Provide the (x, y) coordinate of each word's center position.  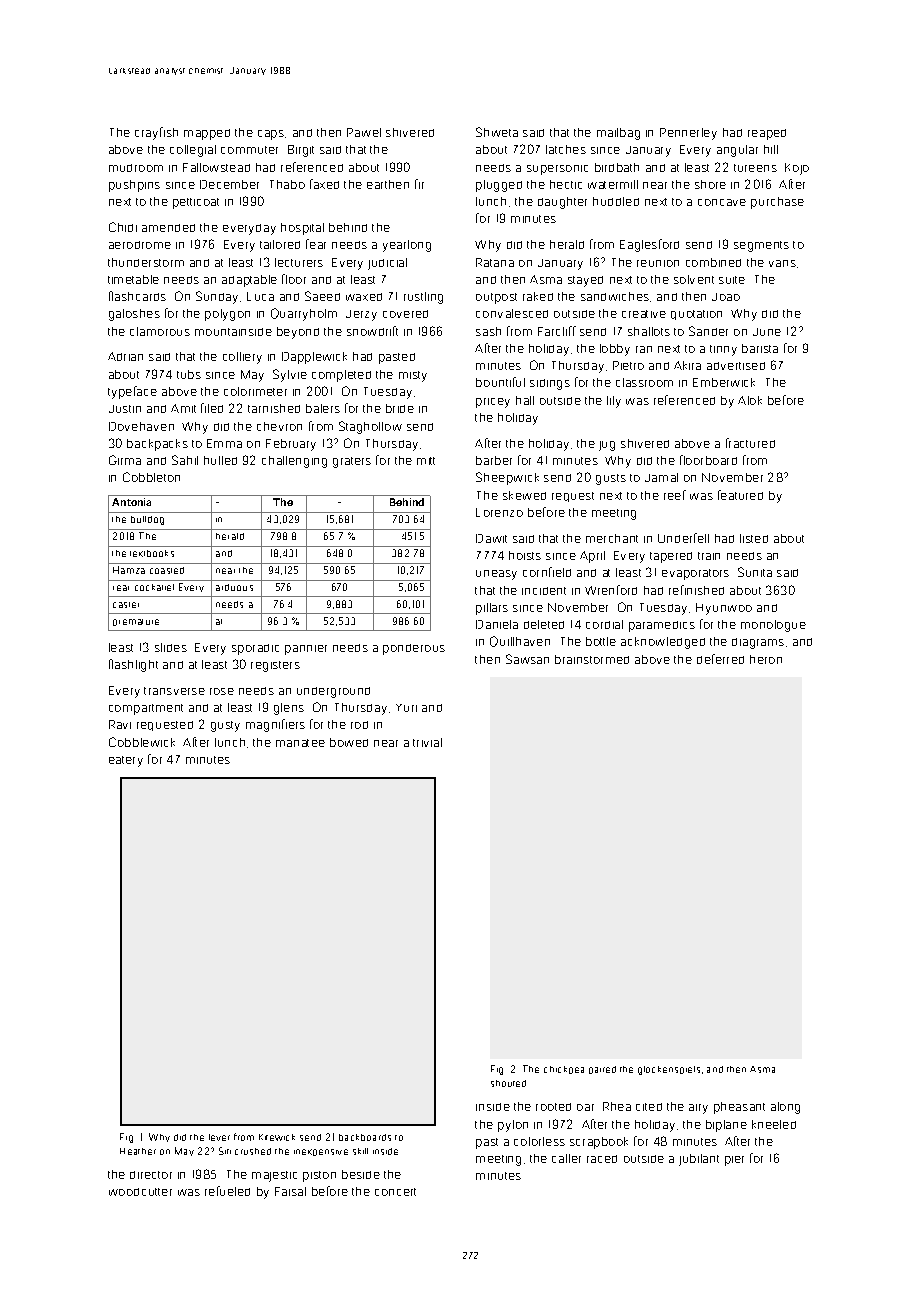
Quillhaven (520, 641)
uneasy (496, 575)
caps (271, 135)
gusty (225, 726)
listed (754, 538)
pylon (513, 1126)
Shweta (497, 132)
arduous (234, 587)
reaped (767, 134)
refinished (696, 590)
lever (219, 1137)
